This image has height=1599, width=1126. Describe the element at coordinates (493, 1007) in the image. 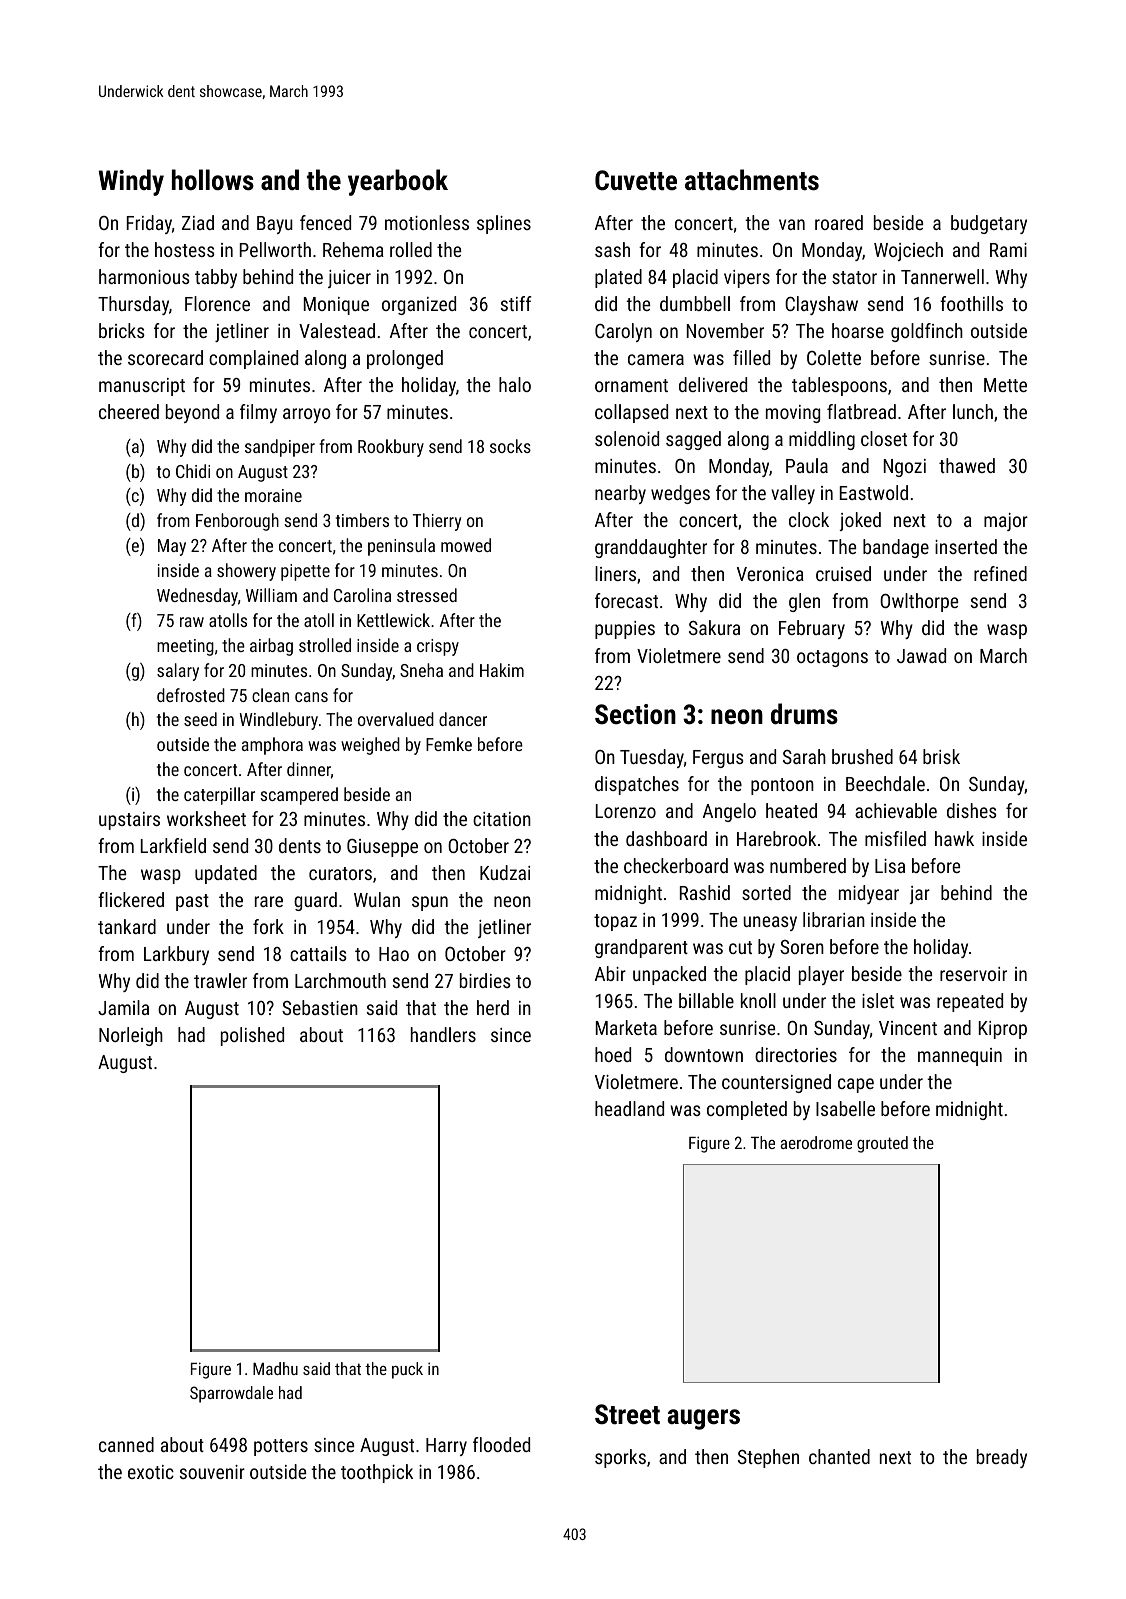

I see `herd` at that location.
